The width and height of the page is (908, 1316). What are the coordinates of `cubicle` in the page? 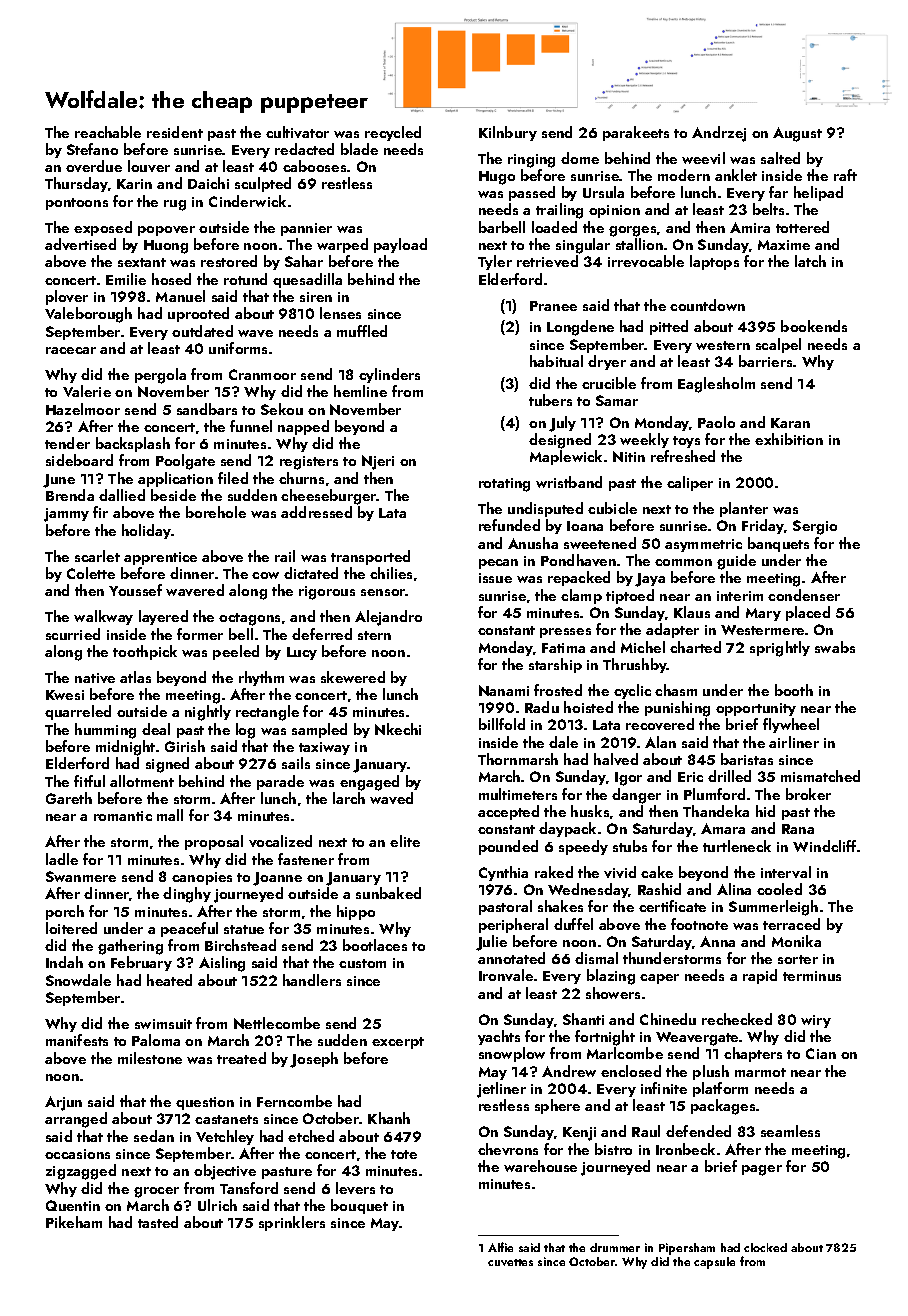 It's located at (612, 508).
